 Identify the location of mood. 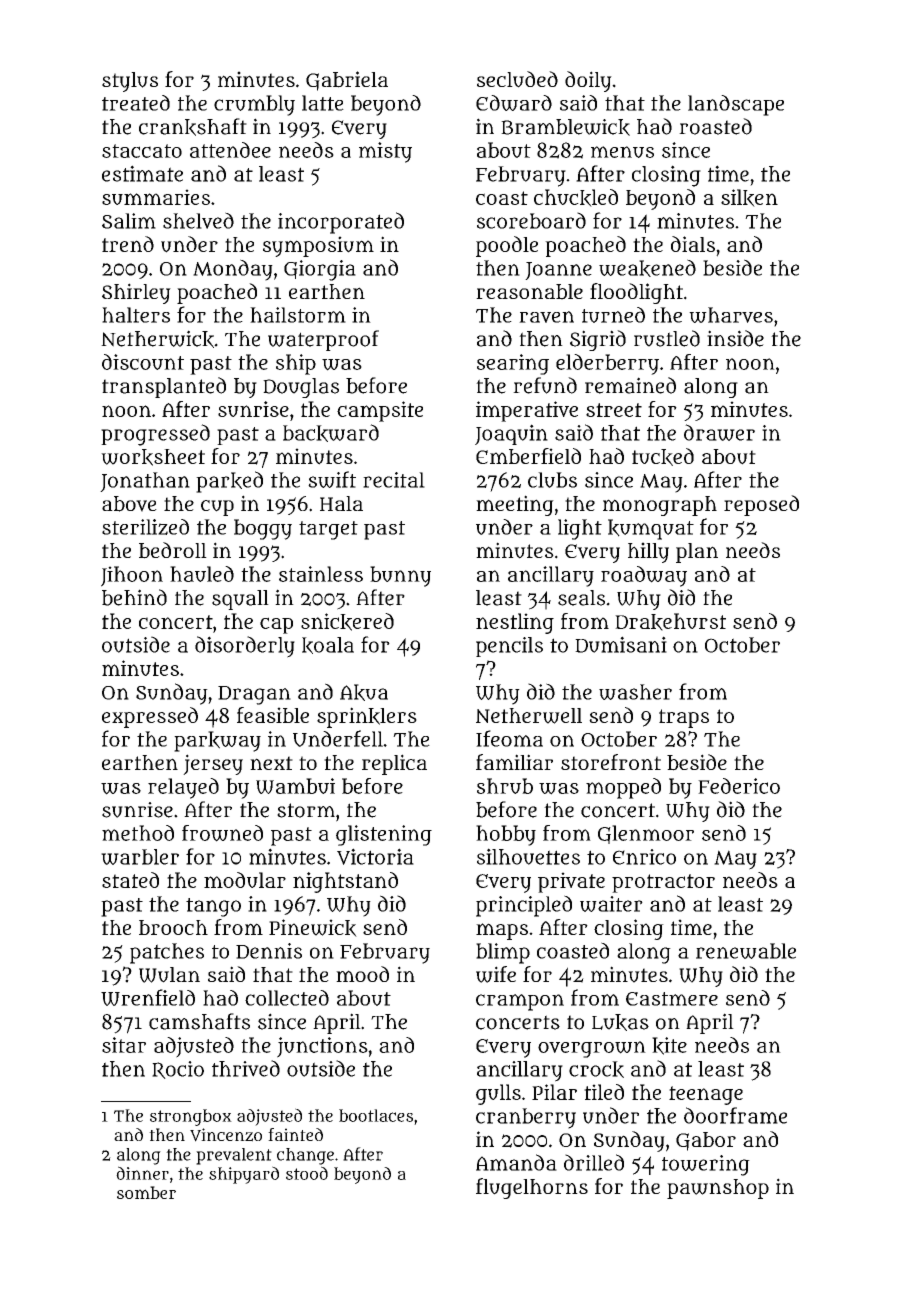
(362, 974).
